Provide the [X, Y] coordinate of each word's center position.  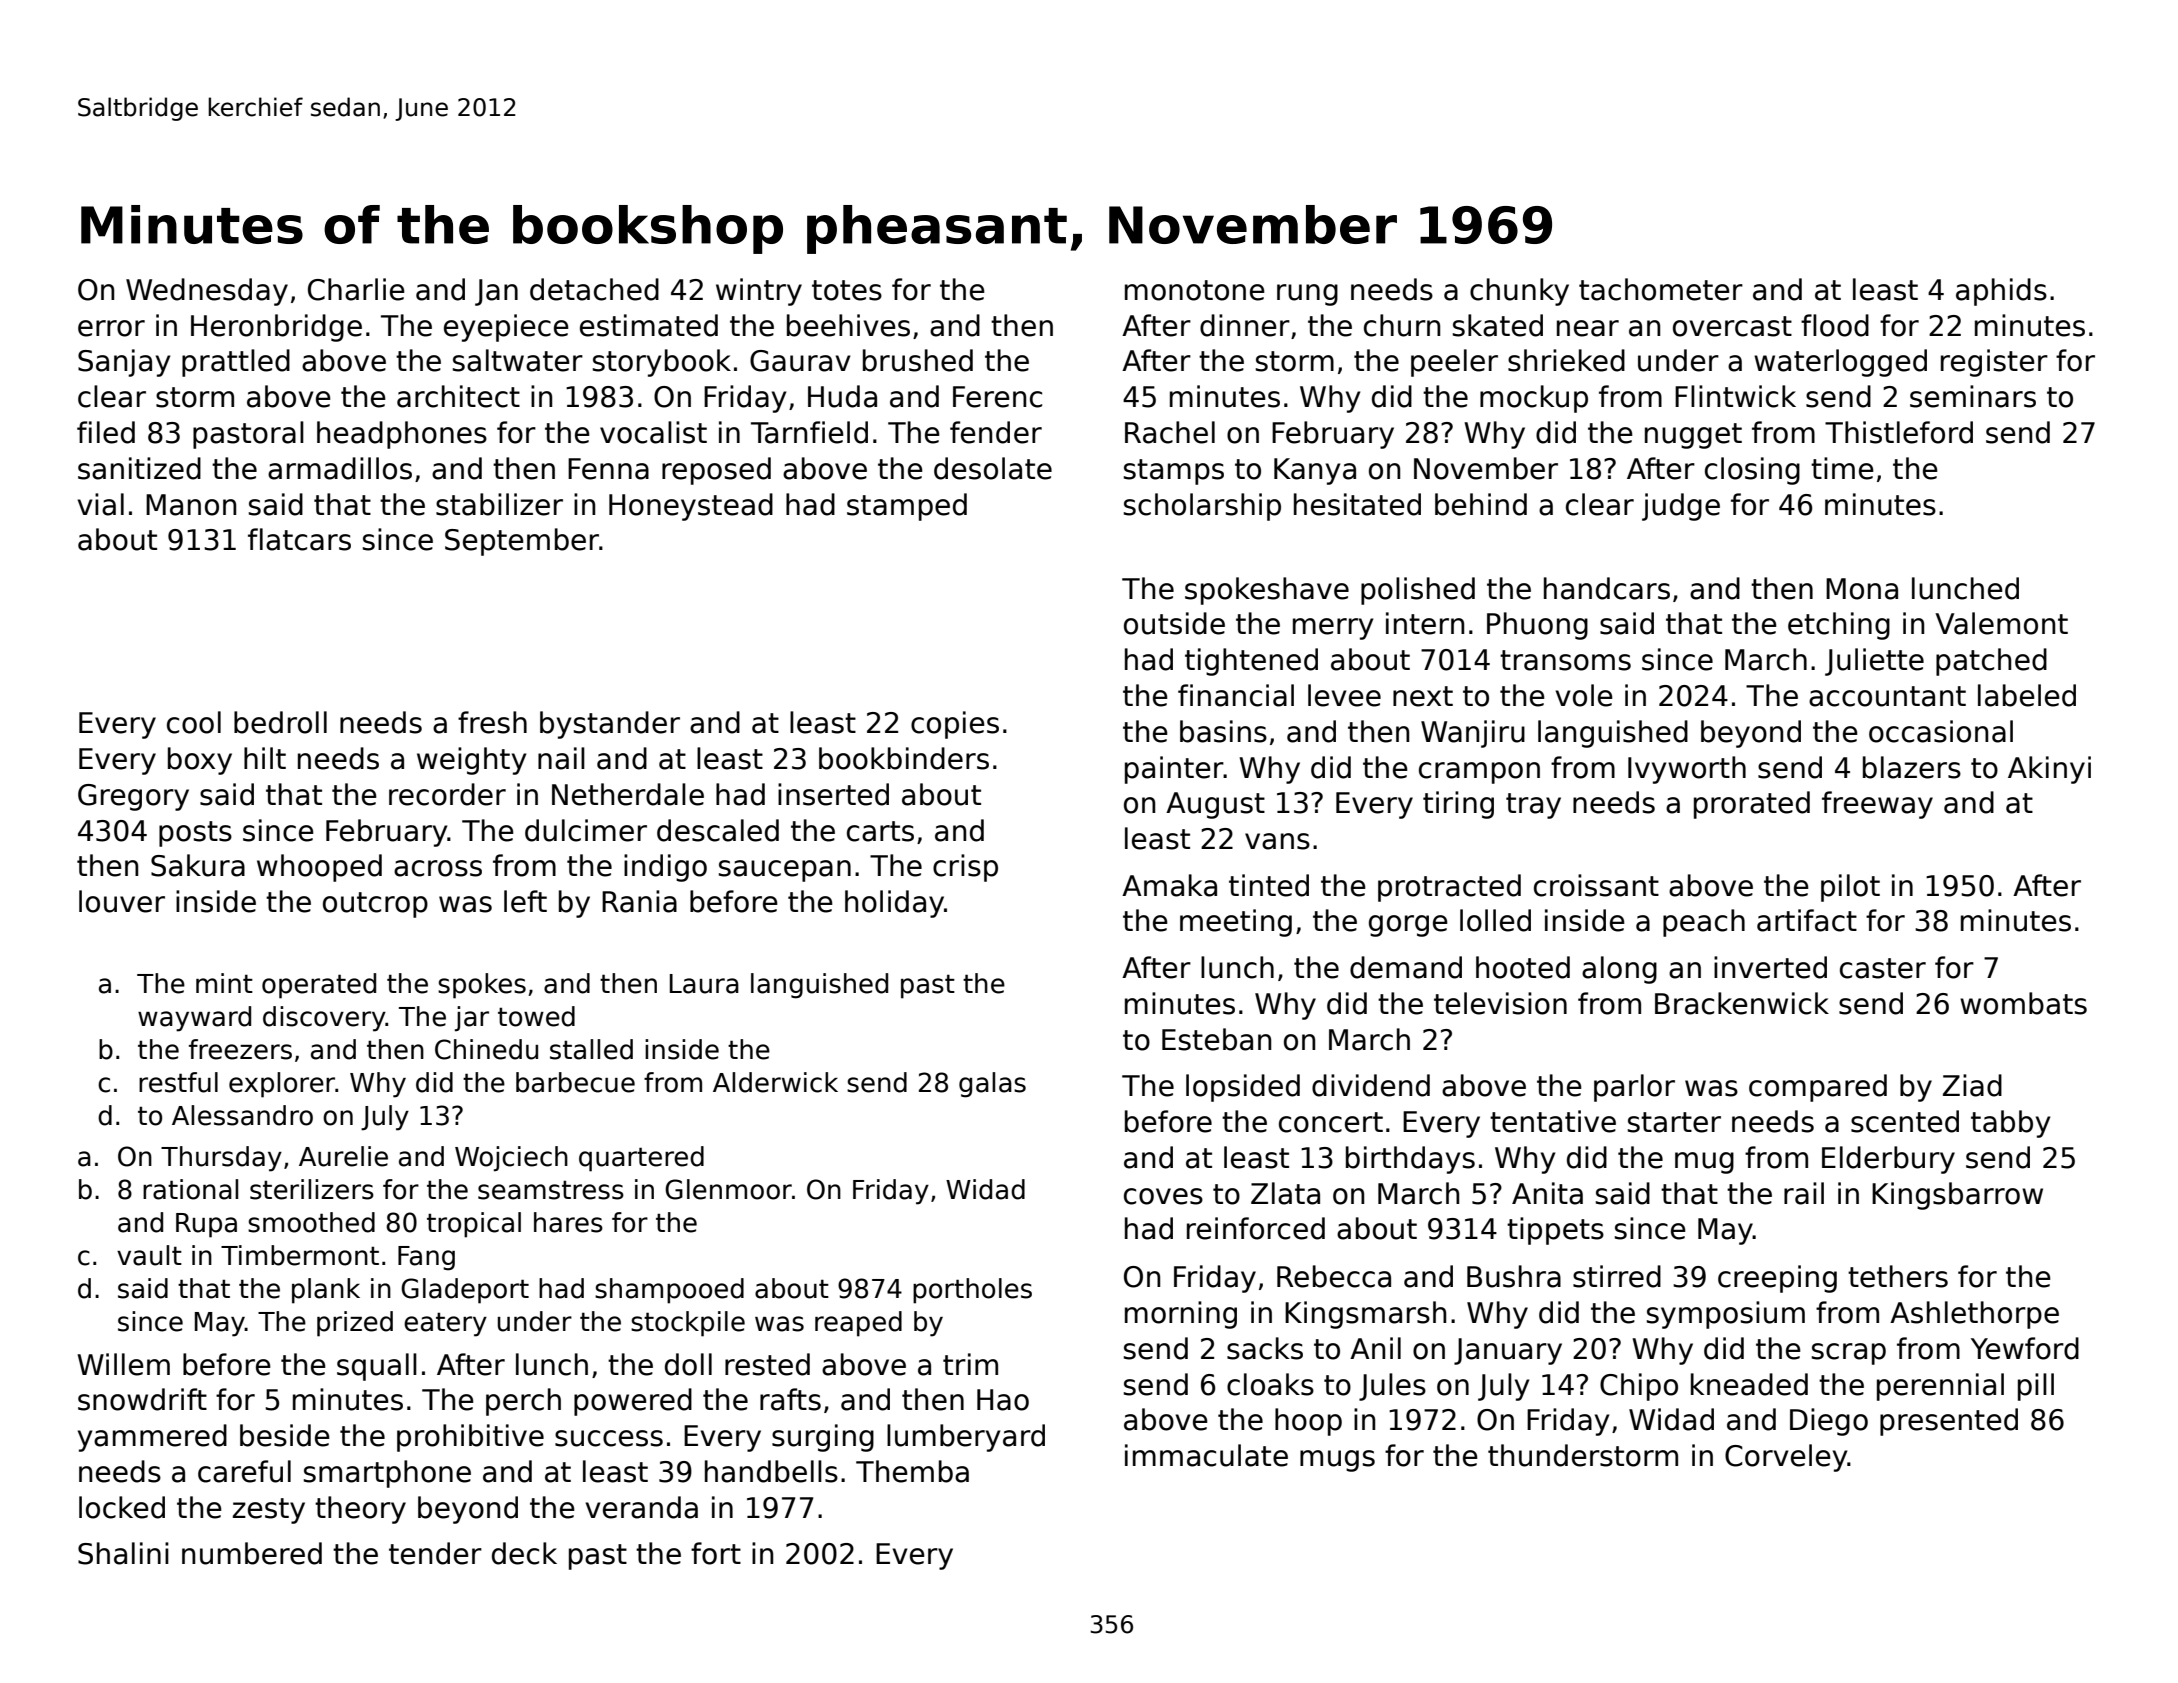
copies [955, 725]
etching [1839, 626]
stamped [907, 507]
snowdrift [142, 1399]
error [111, 328]
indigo [665, 868]
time [1842, 468]
